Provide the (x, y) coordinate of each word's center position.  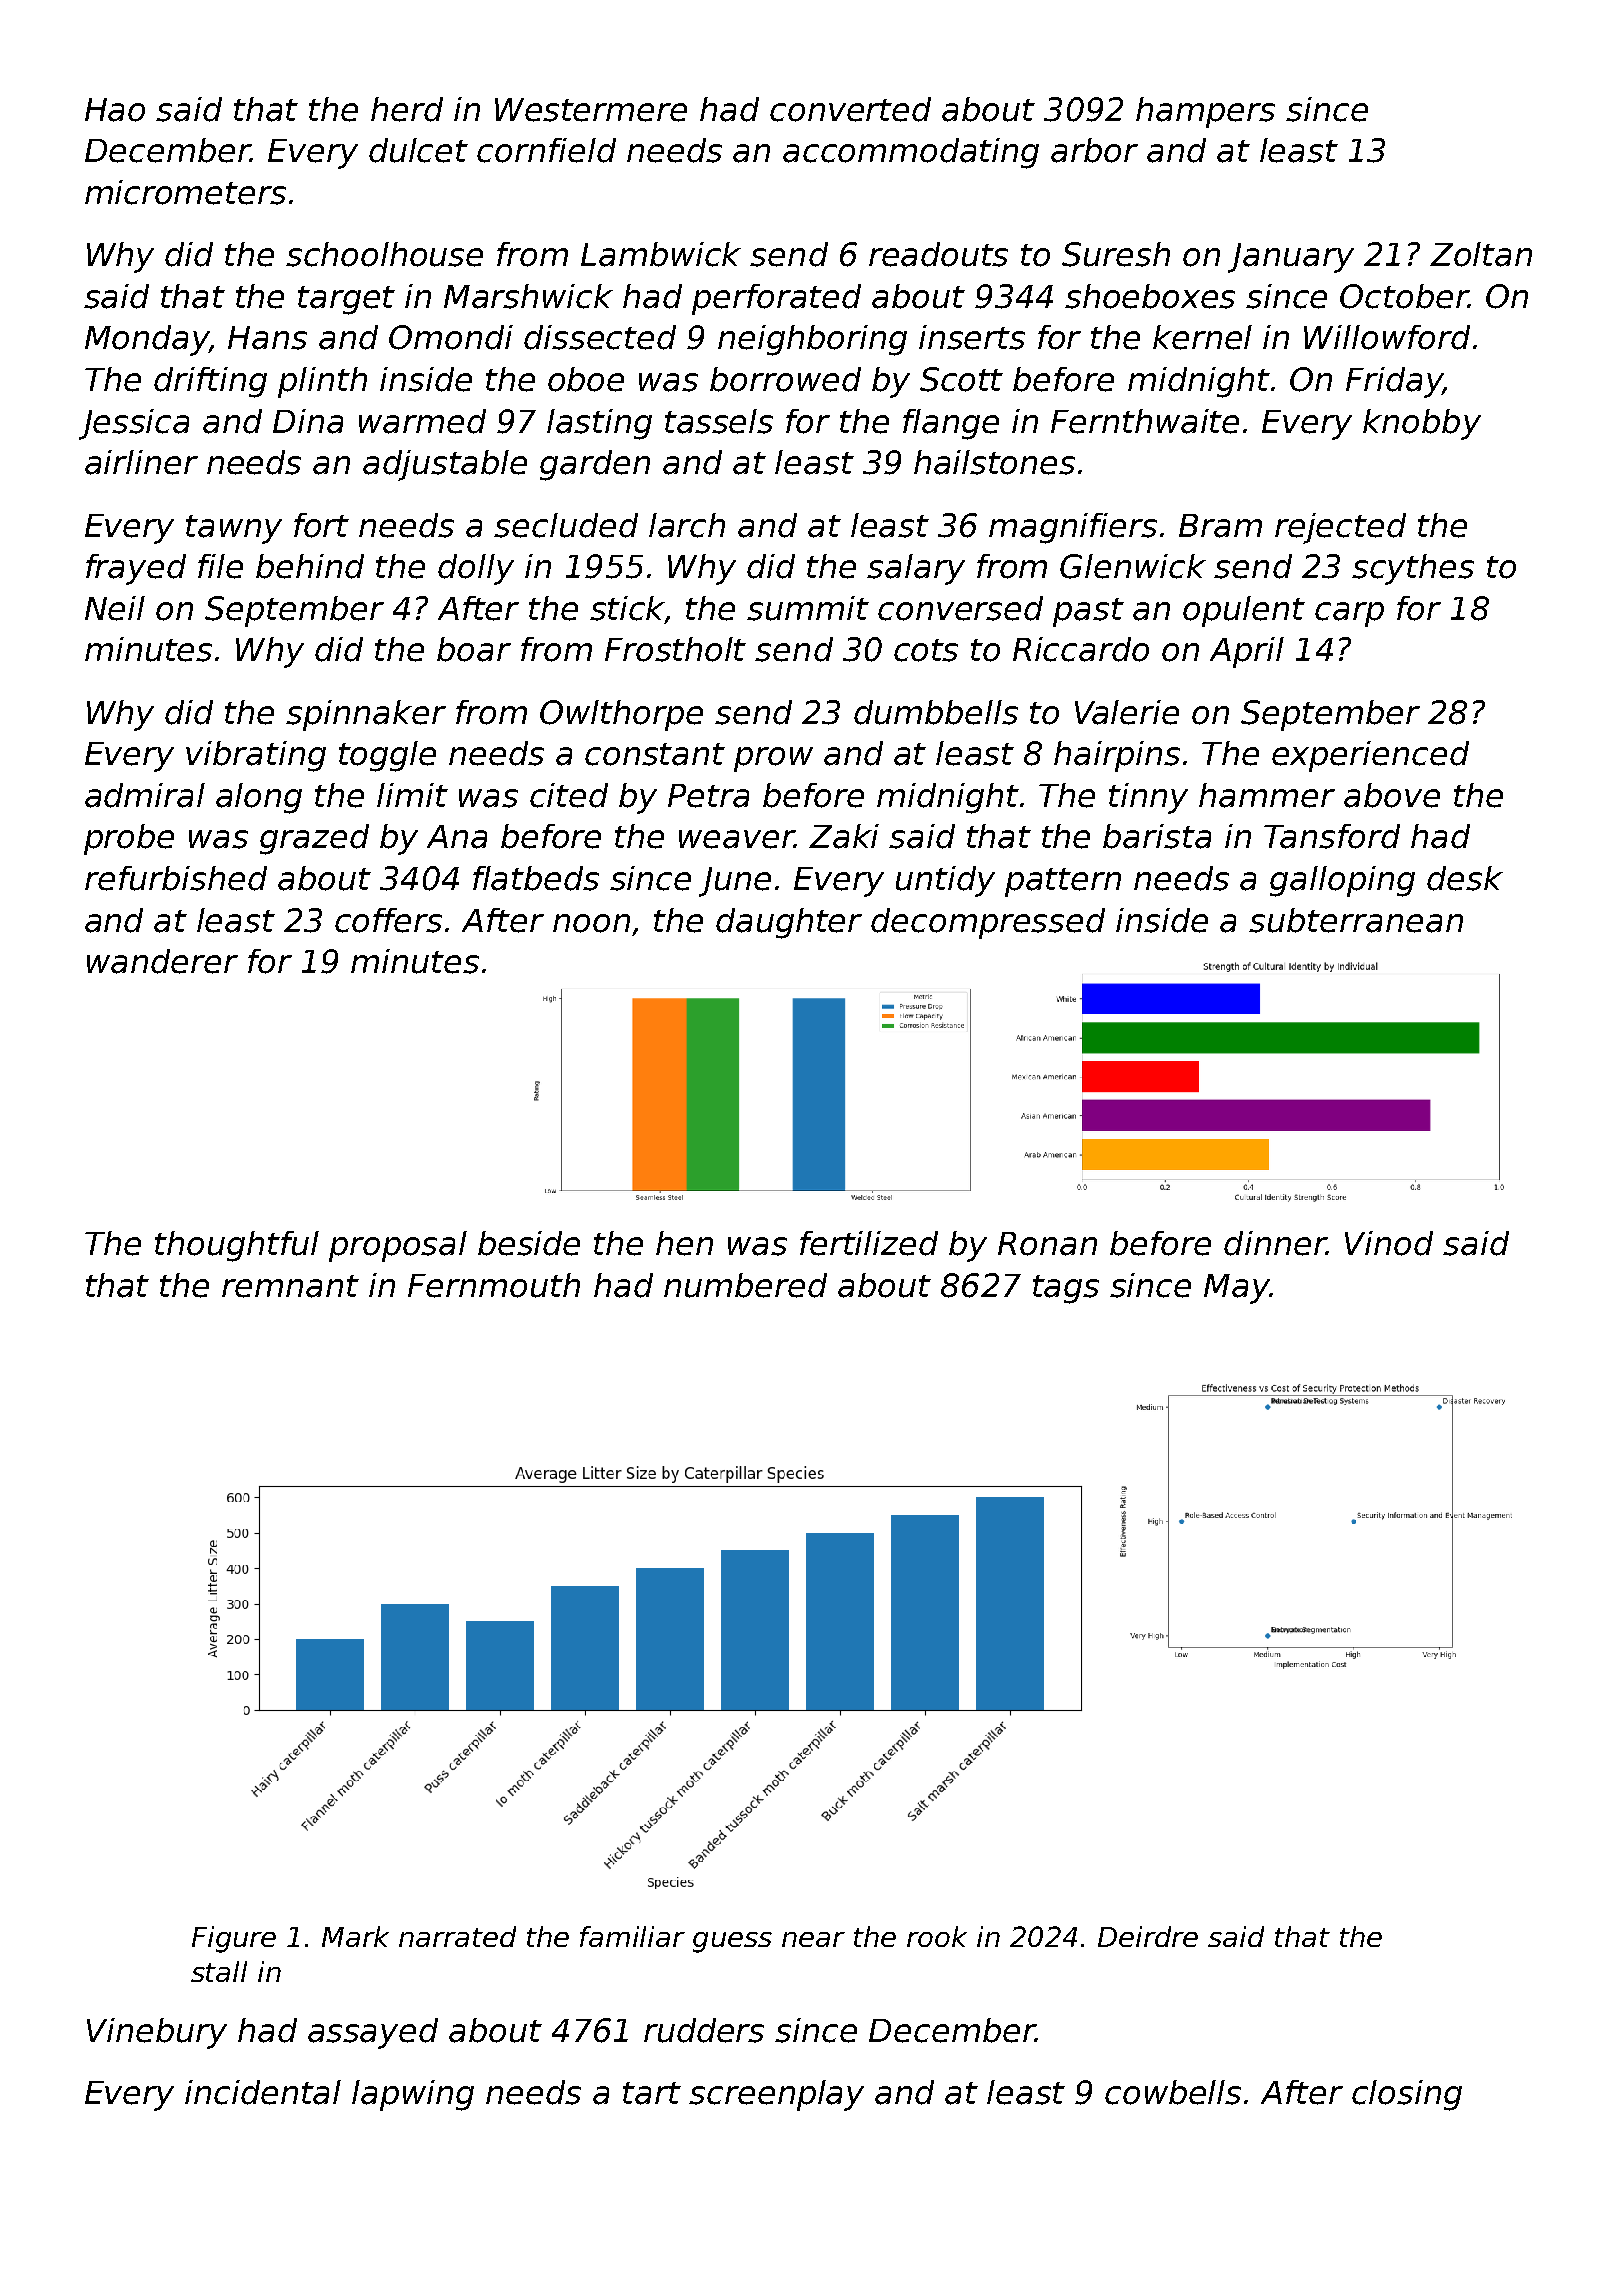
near (813, 1939)
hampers (1205, 112)
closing (1407, 2095)
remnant (290, 1286)
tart (652, 2093)
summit (808, 608)
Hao (115, 110)
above (1392, 795)
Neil (115, 608)
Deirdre (1148, 1936)
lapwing (413, 2095)
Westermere (591, 110)
